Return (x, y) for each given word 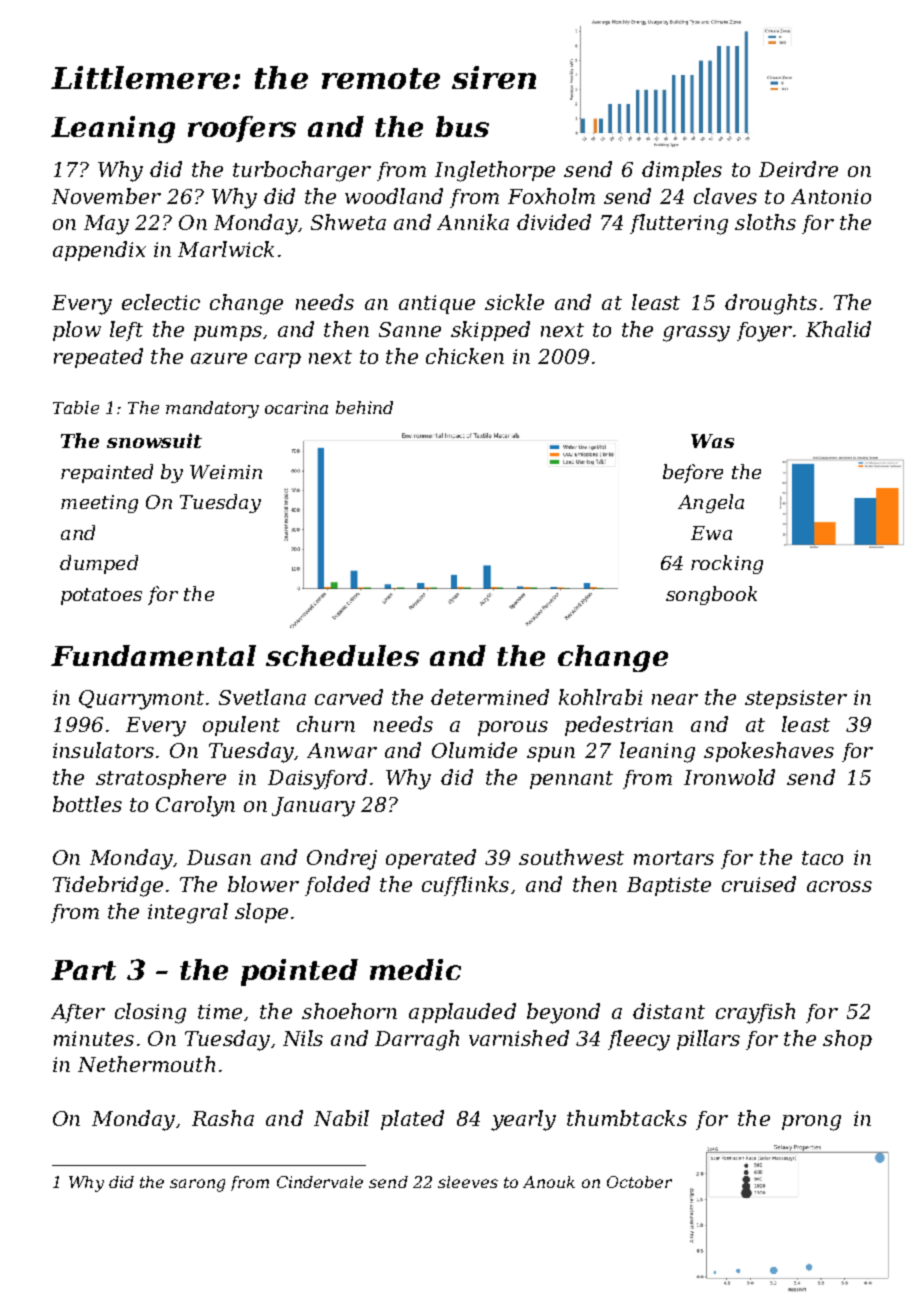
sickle (514, 302)
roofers (242, 129)
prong (811, 1123)
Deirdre (798, 169)
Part (83, 970)
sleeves (468, 1182)
